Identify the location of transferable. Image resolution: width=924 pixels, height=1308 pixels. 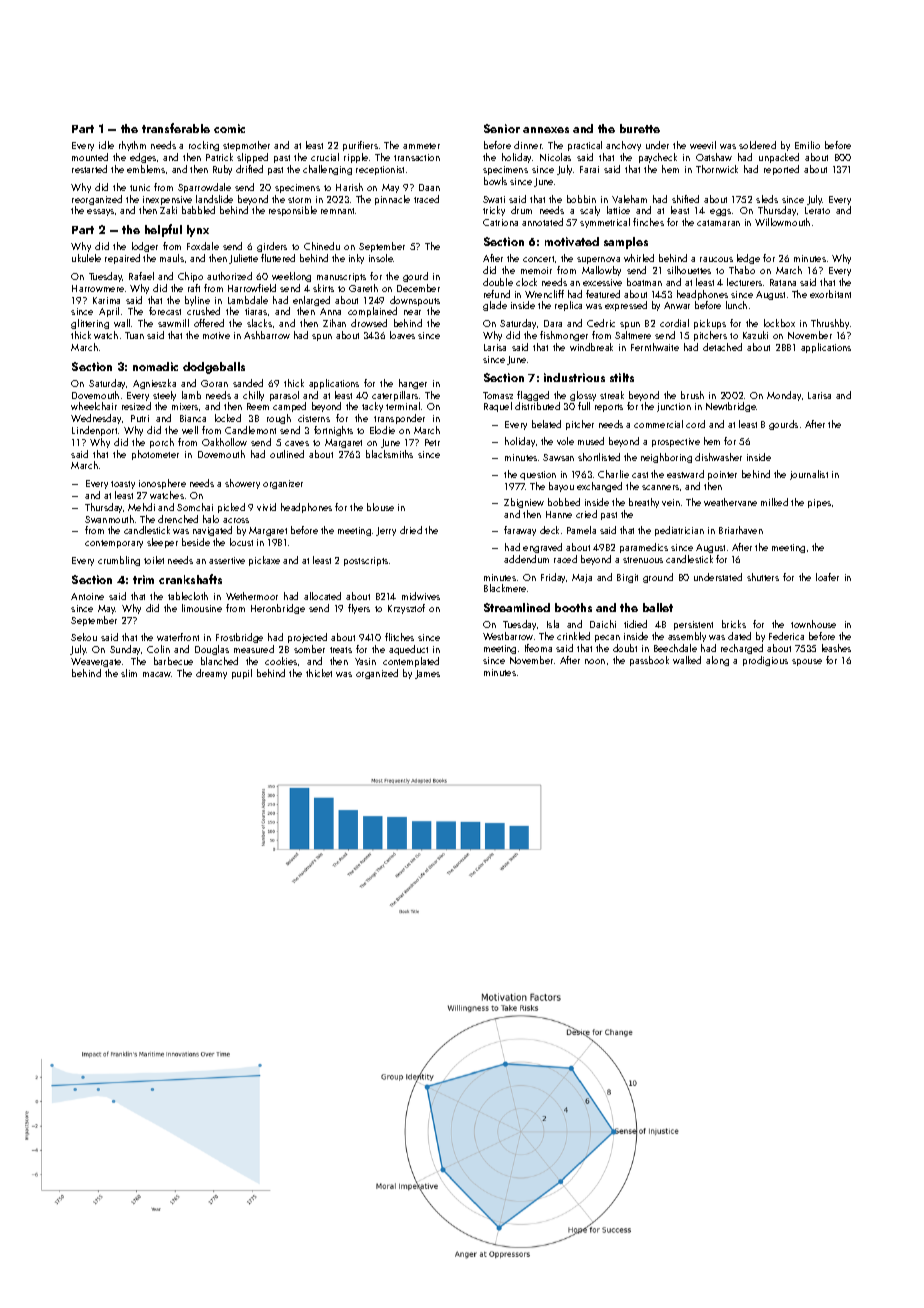
(176, 128).
